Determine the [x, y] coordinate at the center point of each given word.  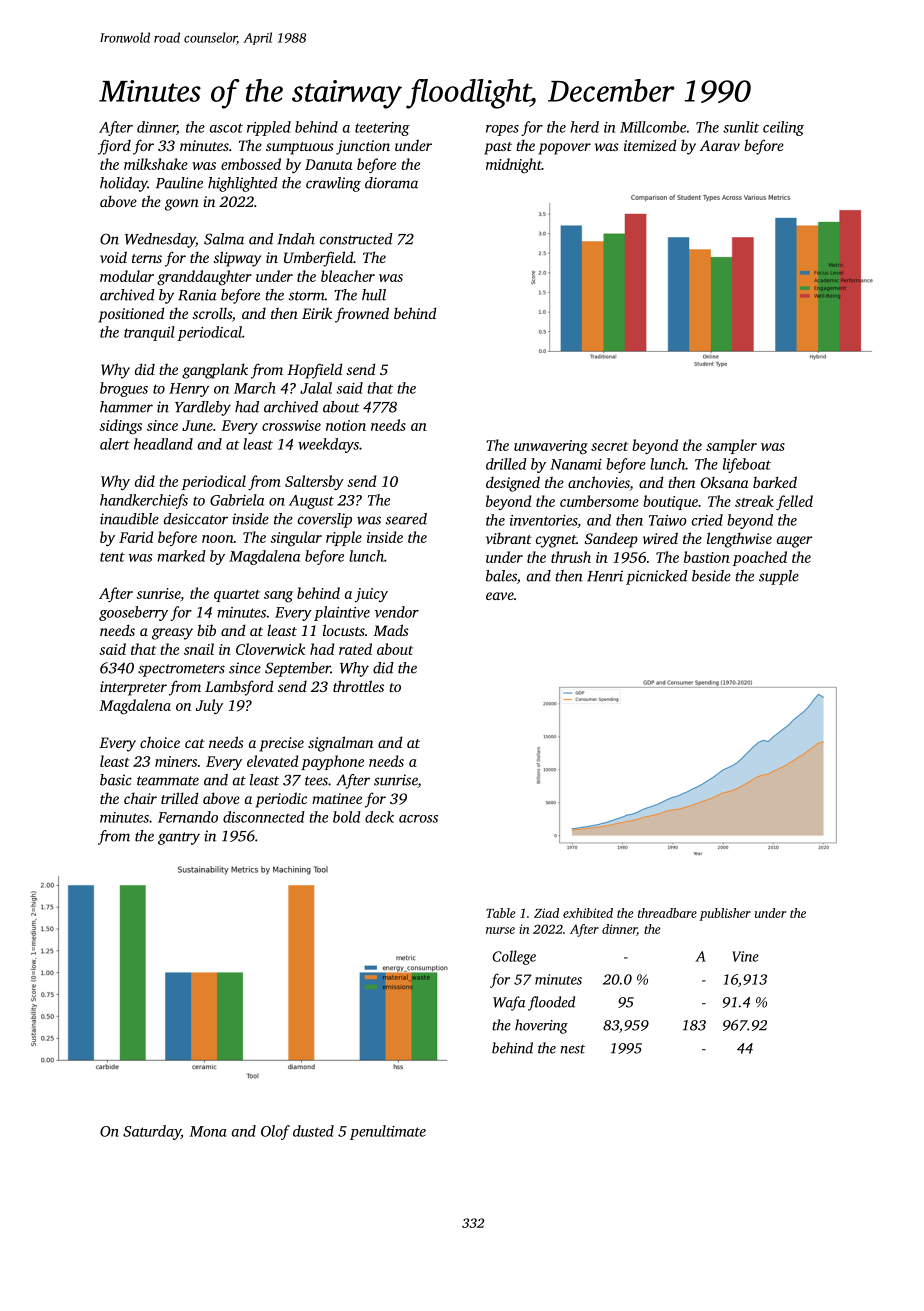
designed [513, 484]
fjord [114, 147]
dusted [313, 1131]
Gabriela [237, 500]
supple [779, 577]
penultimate [388, 1132]
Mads [391, 630]
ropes [502, 130]
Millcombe [653, 127]
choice [160, 742]
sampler [731, 446]
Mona [208, 1131]
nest [572, 1049]
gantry [179, 838]
